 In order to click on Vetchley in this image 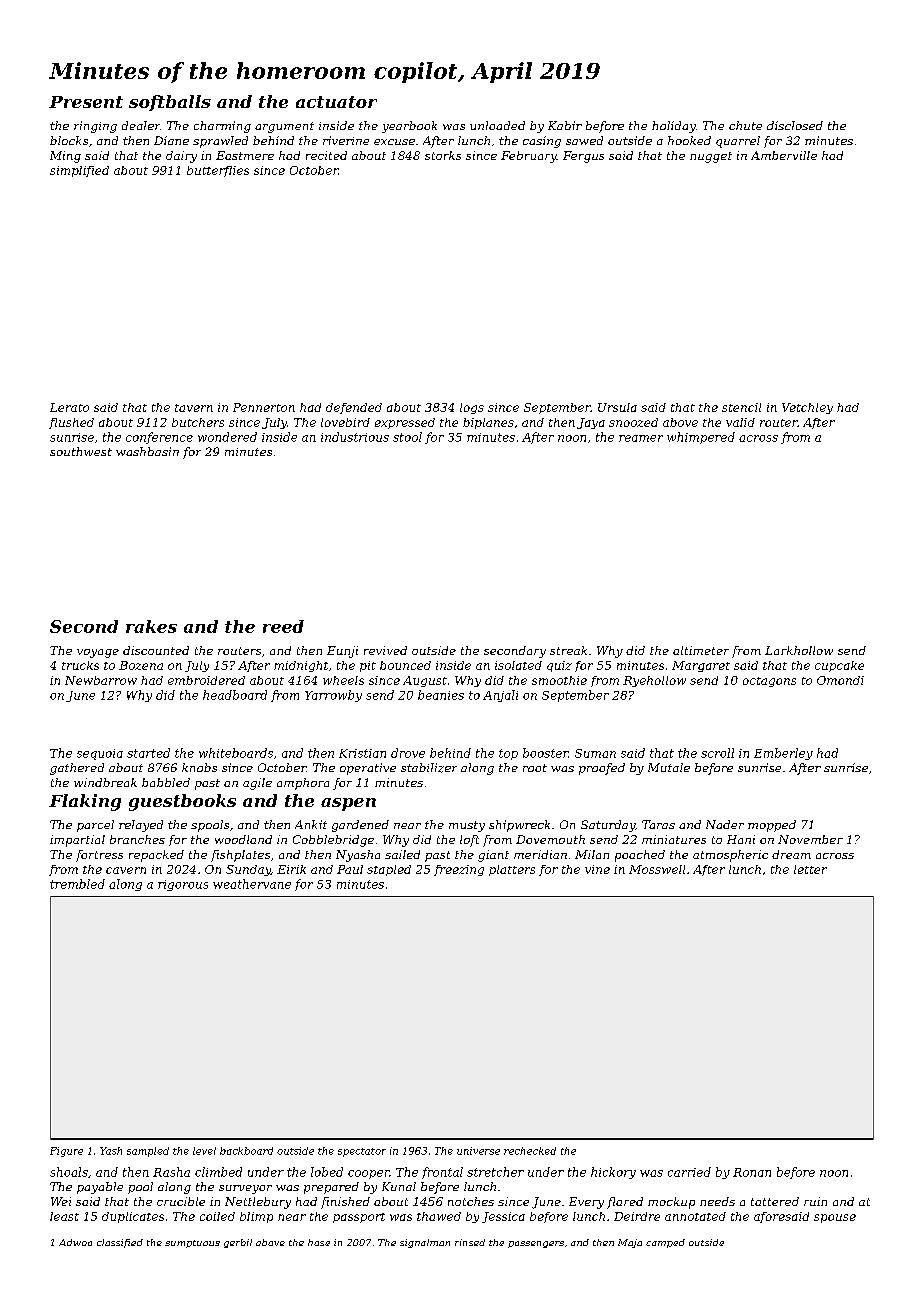, I will do `click(807, 408)`.
